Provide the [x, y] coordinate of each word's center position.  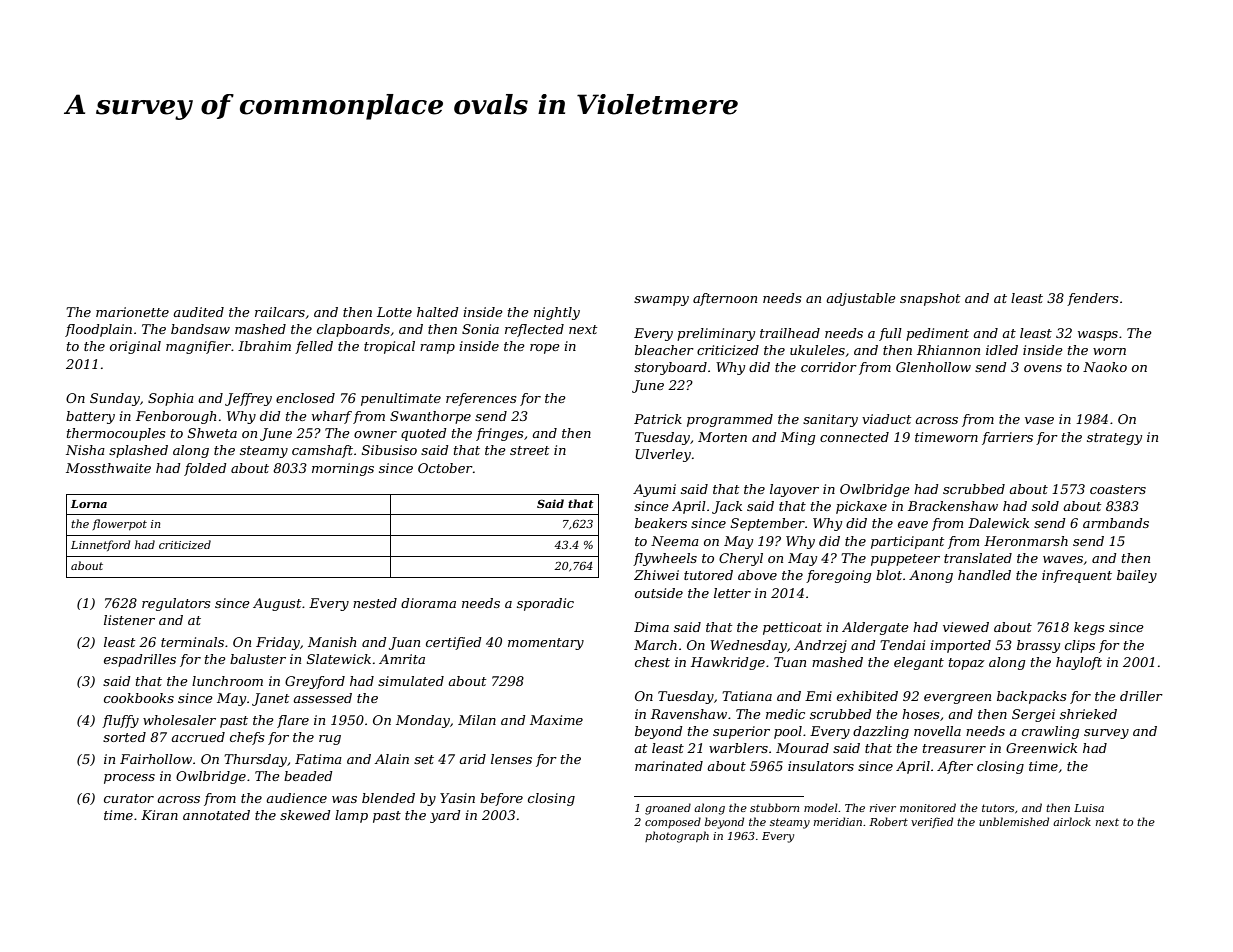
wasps [1098, 336]
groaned [668, 809]
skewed [305, 815]
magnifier [199, 347]
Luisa [1089, 808]
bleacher [664, 350]
